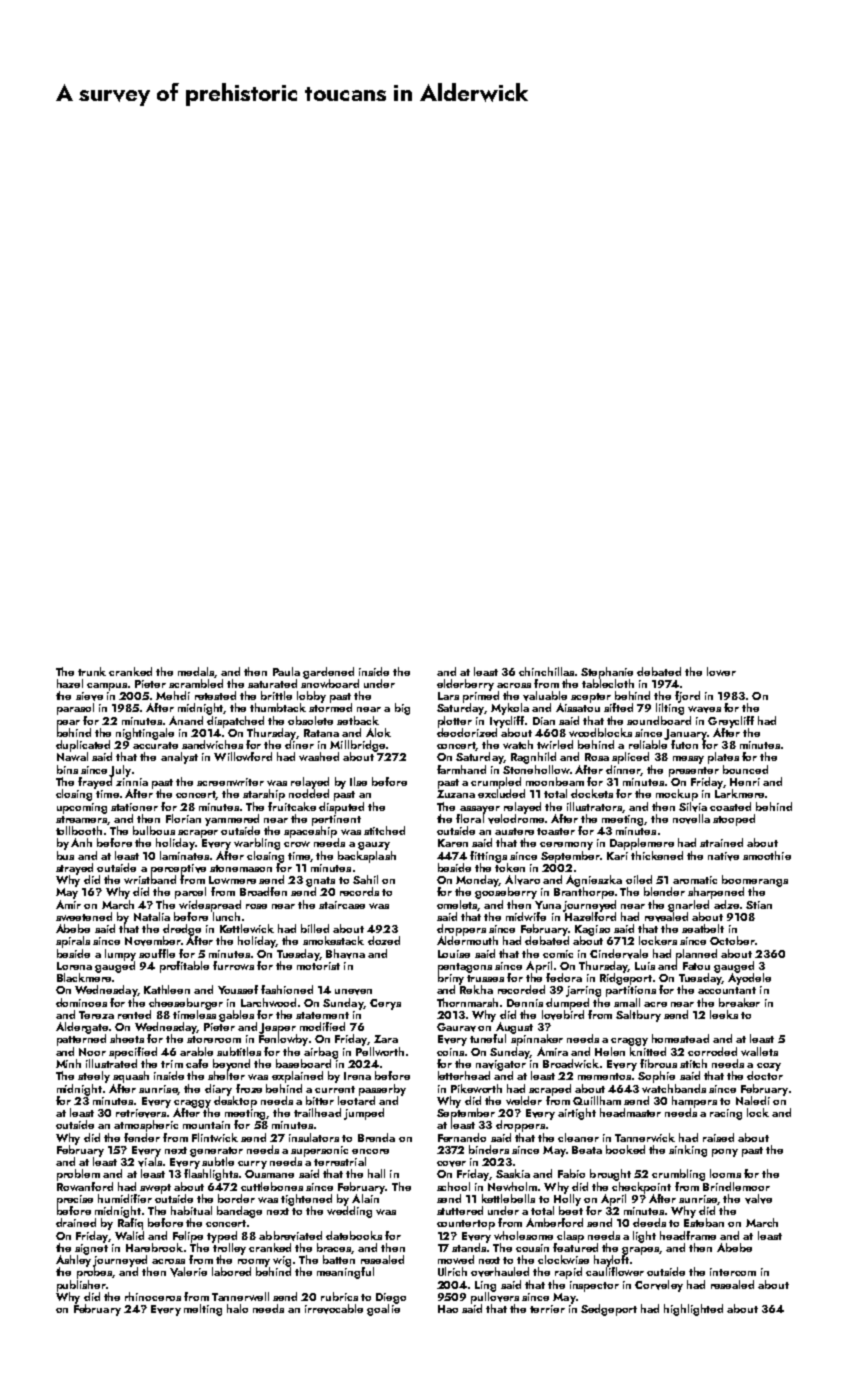 This screenshot has height=1400, width=849. Describe the element at coordinates (723, 758) in the screenshot. I see `plates` at that location.
